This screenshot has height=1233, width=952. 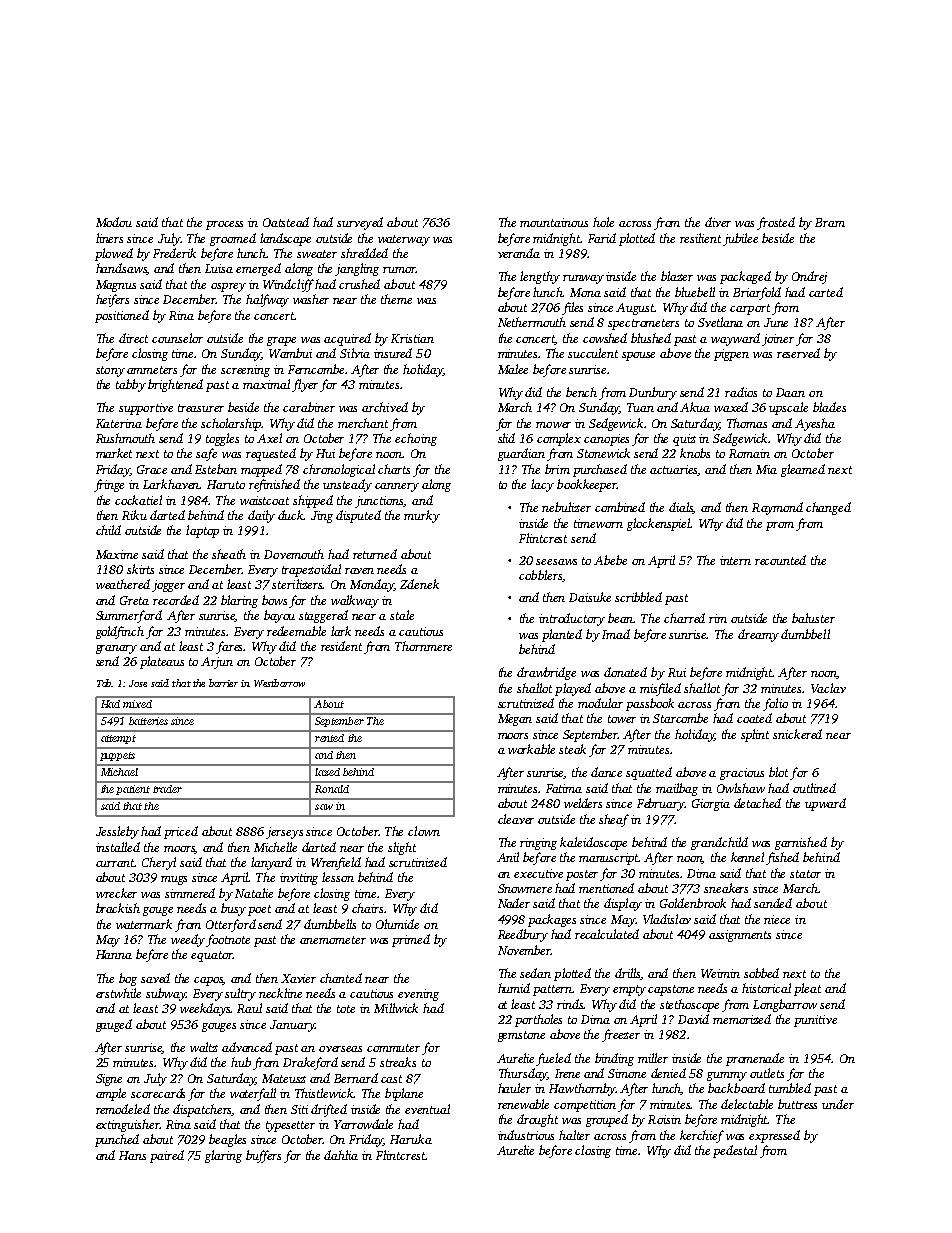 What do you see at coordinates (798, 353) in the screenshot?
I see `reserved` at bounding box center [798, 353].
